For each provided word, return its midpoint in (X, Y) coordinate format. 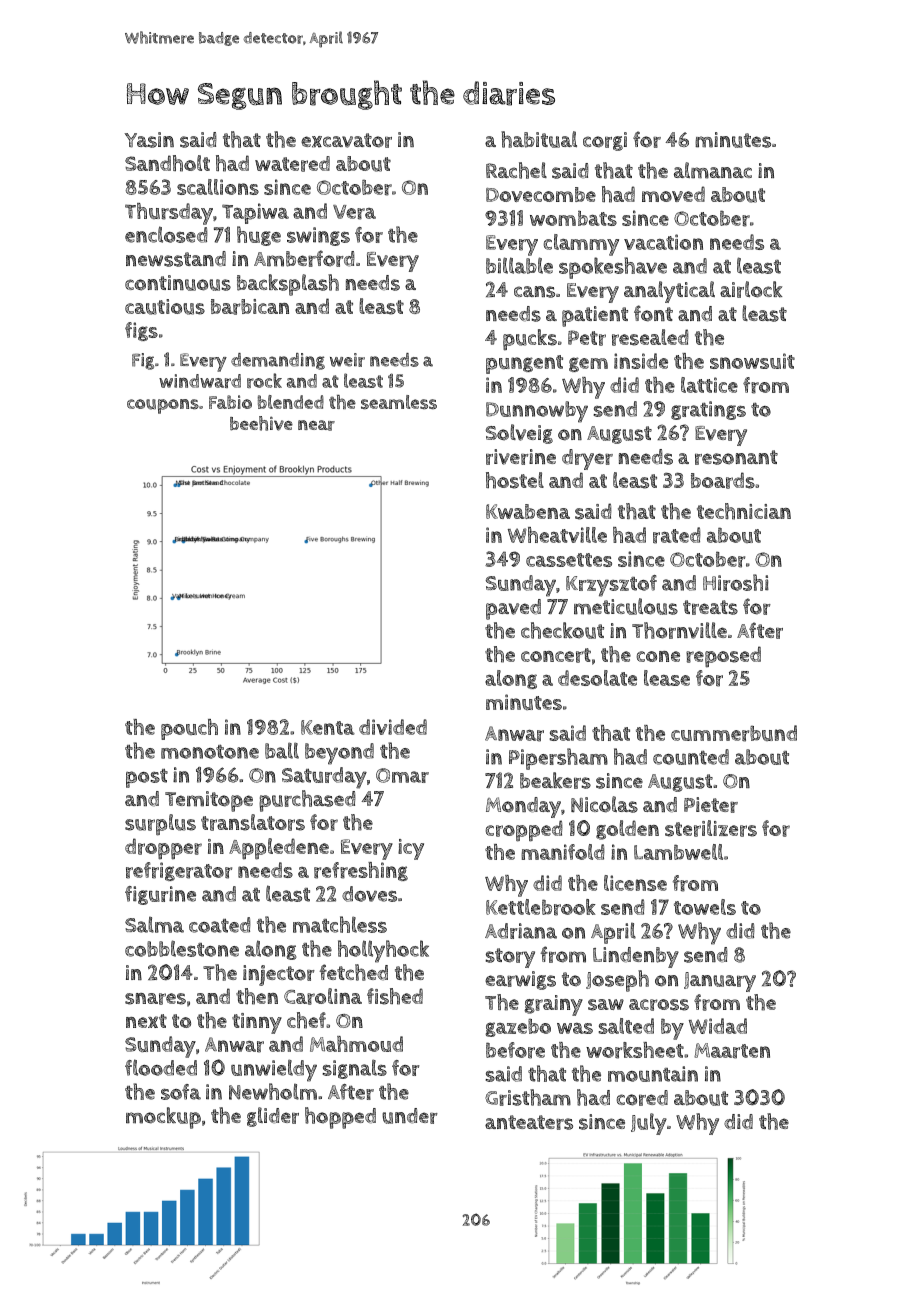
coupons (163, 406)
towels (705, 907)
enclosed (166, 234)
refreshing (361, 871)
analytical (669, 292)
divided (393, 727)
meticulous (626, 606)
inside (641, 361)
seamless (399, 402)
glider (273, 1117)
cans (534, 292)
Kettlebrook (541, 907)
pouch (189, 729)
